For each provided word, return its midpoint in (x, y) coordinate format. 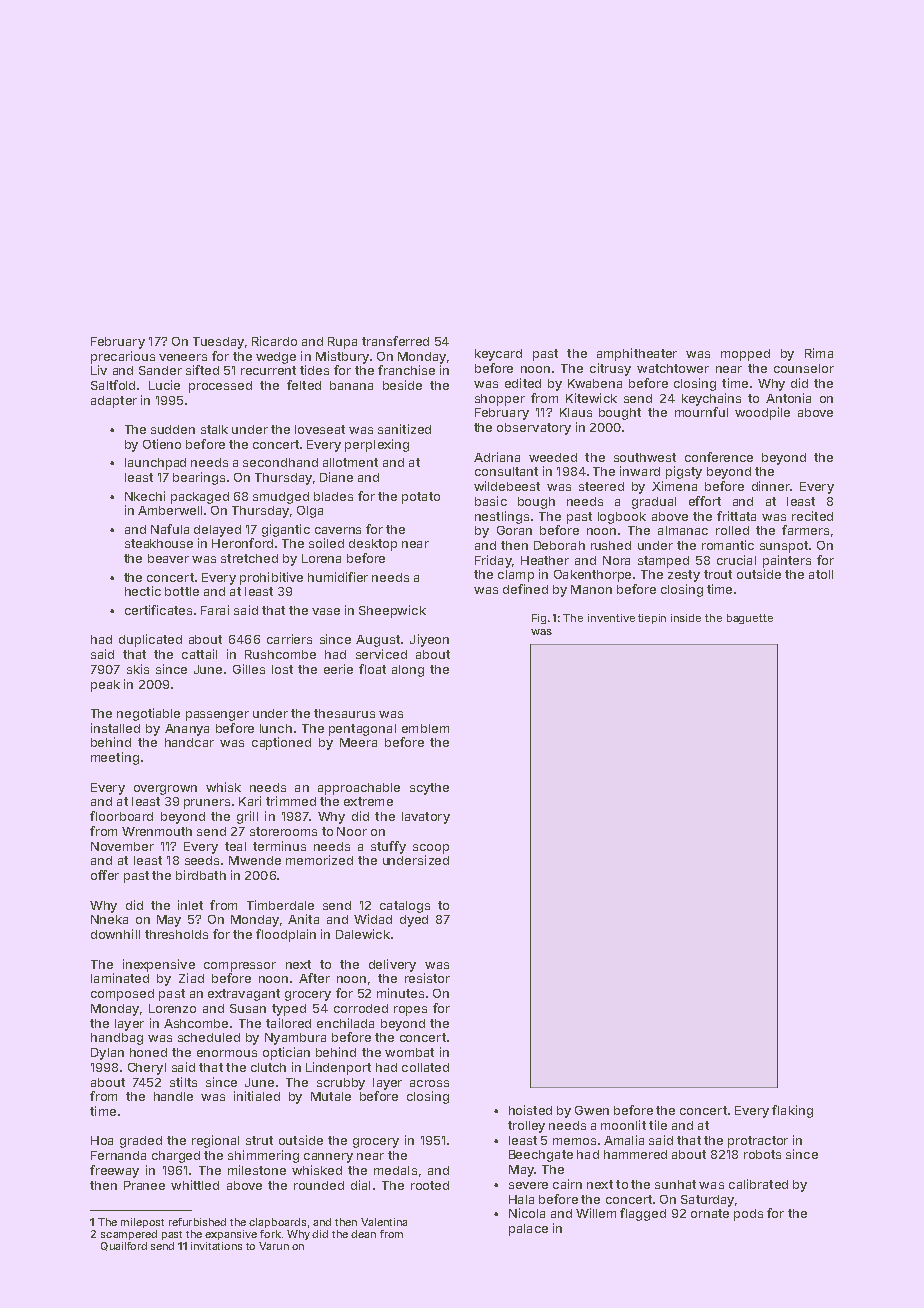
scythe (429, 789)
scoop (431, 849)
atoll (821, 574)
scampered (129, 1235)
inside (686, 618)
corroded (361, 1008)
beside (402, 385)
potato (421, 498)
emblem (425, 728)
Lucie (164, 385)
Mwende (255, 860)
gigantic (286, 530)
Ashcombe (196, 1023)
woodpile (762, 413)
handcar (189, 742)
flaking (792, 1111)
